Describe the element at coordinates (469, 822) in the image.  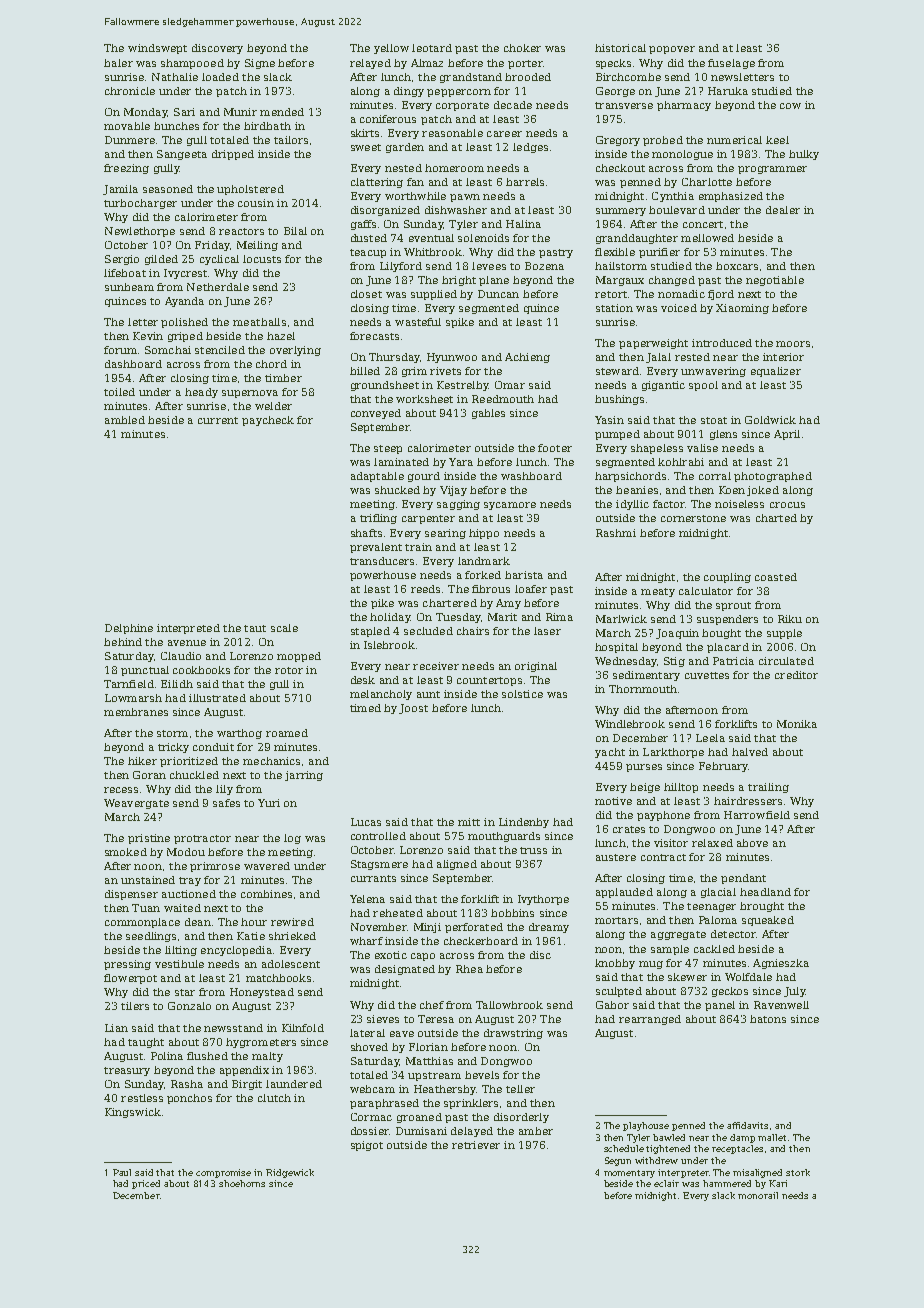
I see `mitt` at that location.
